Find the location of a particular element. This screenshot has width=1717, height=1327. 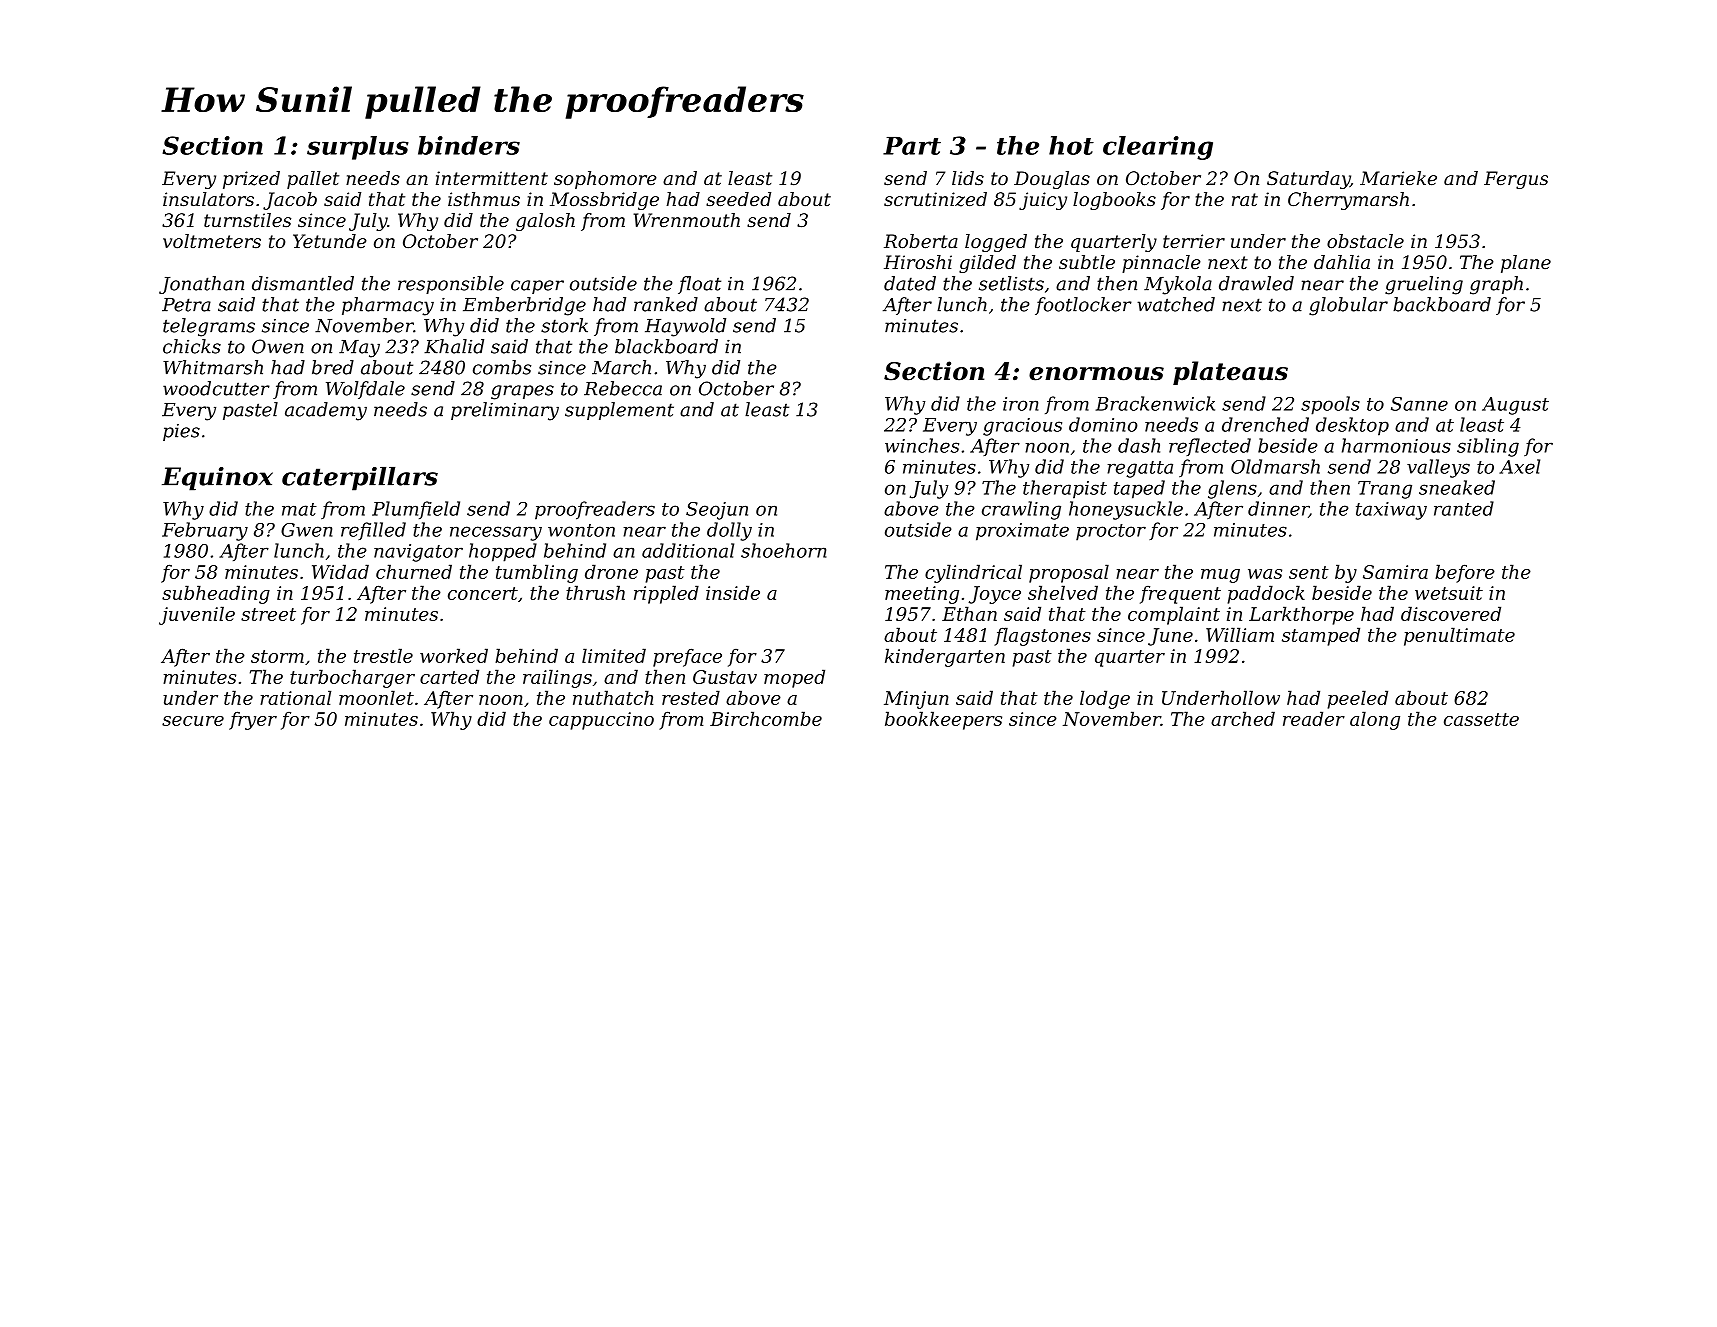

sibling is located at coordinates (1488, 447).
